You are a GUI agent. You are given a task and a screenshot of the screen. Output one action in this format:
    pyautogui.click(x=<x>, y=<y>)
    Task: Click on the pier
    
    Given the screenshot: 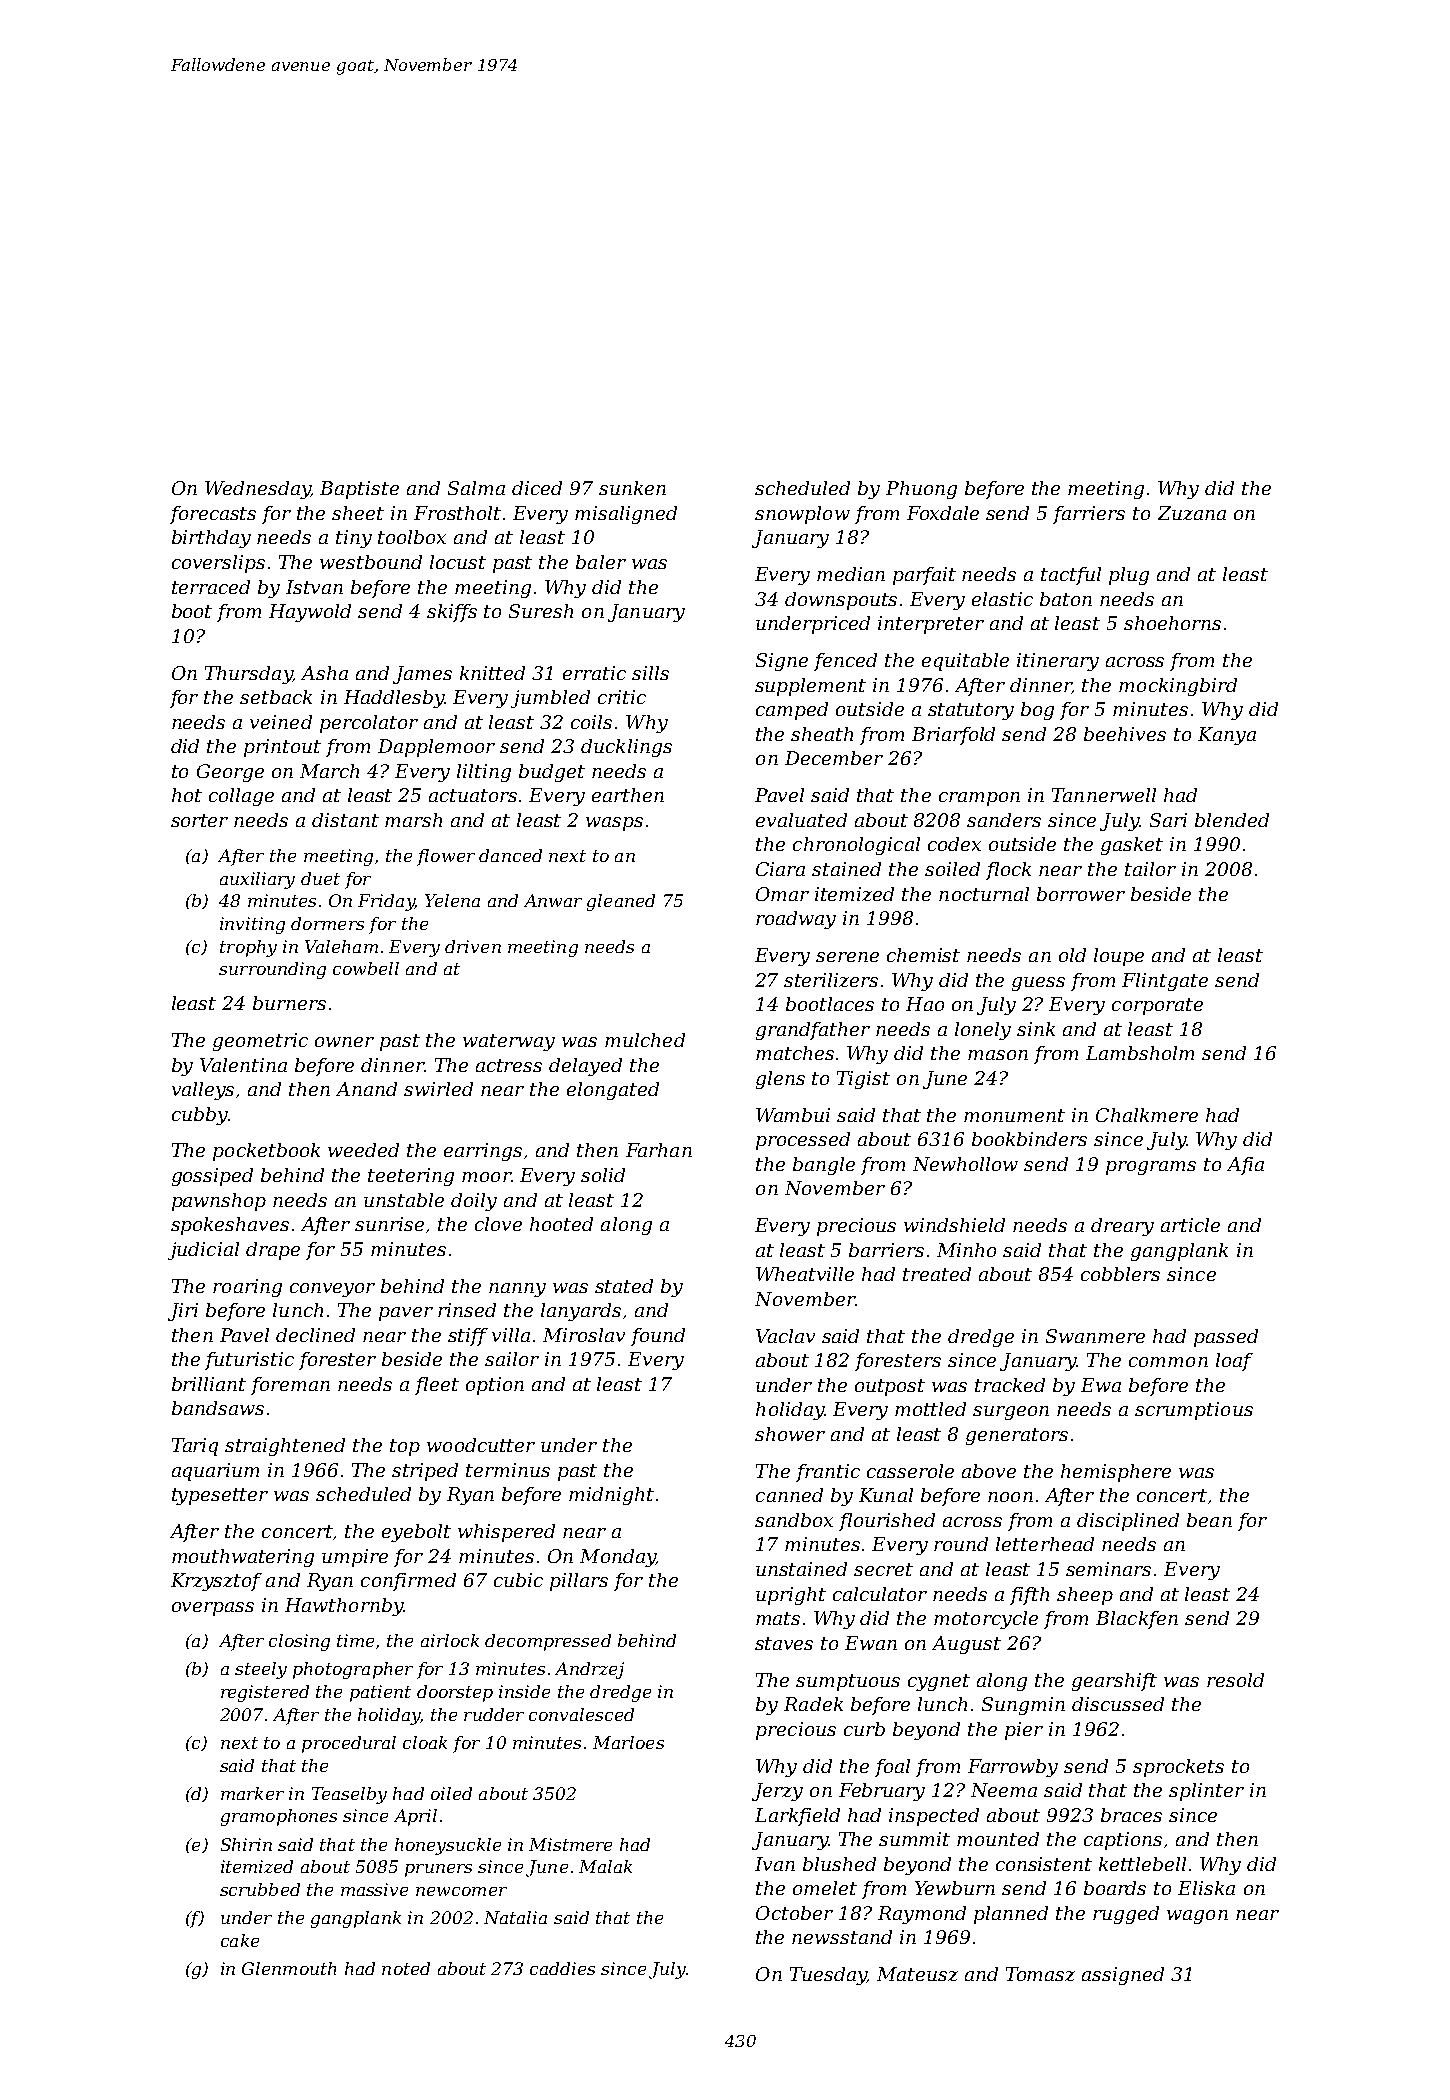 What is the action you would take?
    pyautogui.click(x=1024, y=1731)
